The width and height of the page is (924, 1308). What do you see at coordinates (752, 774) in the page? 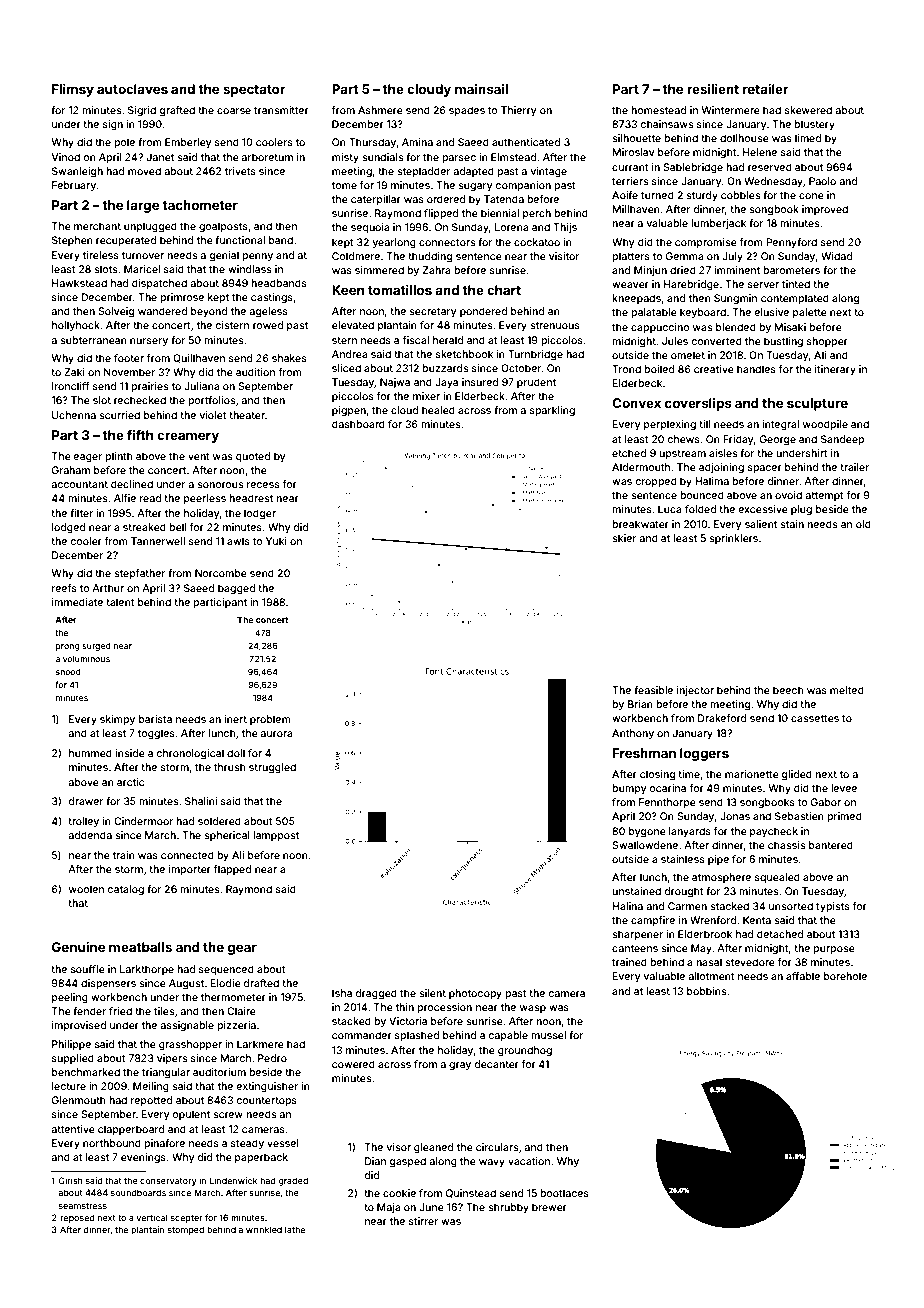
I see `marionette` at bounding box center [752, 774].
